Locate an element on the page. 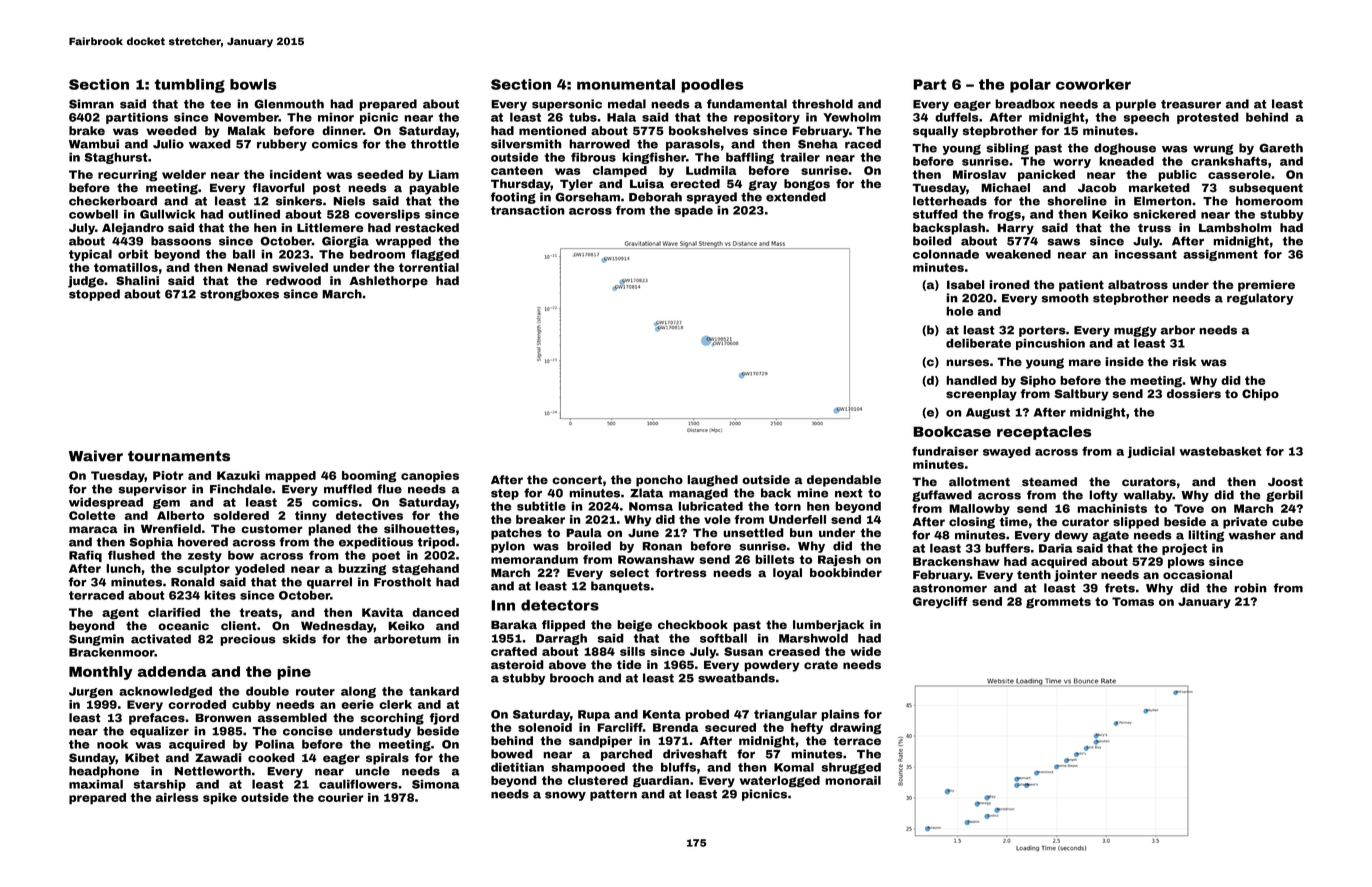 This page has height=887, width=1372. judge is located at coordinates (86, 282).
